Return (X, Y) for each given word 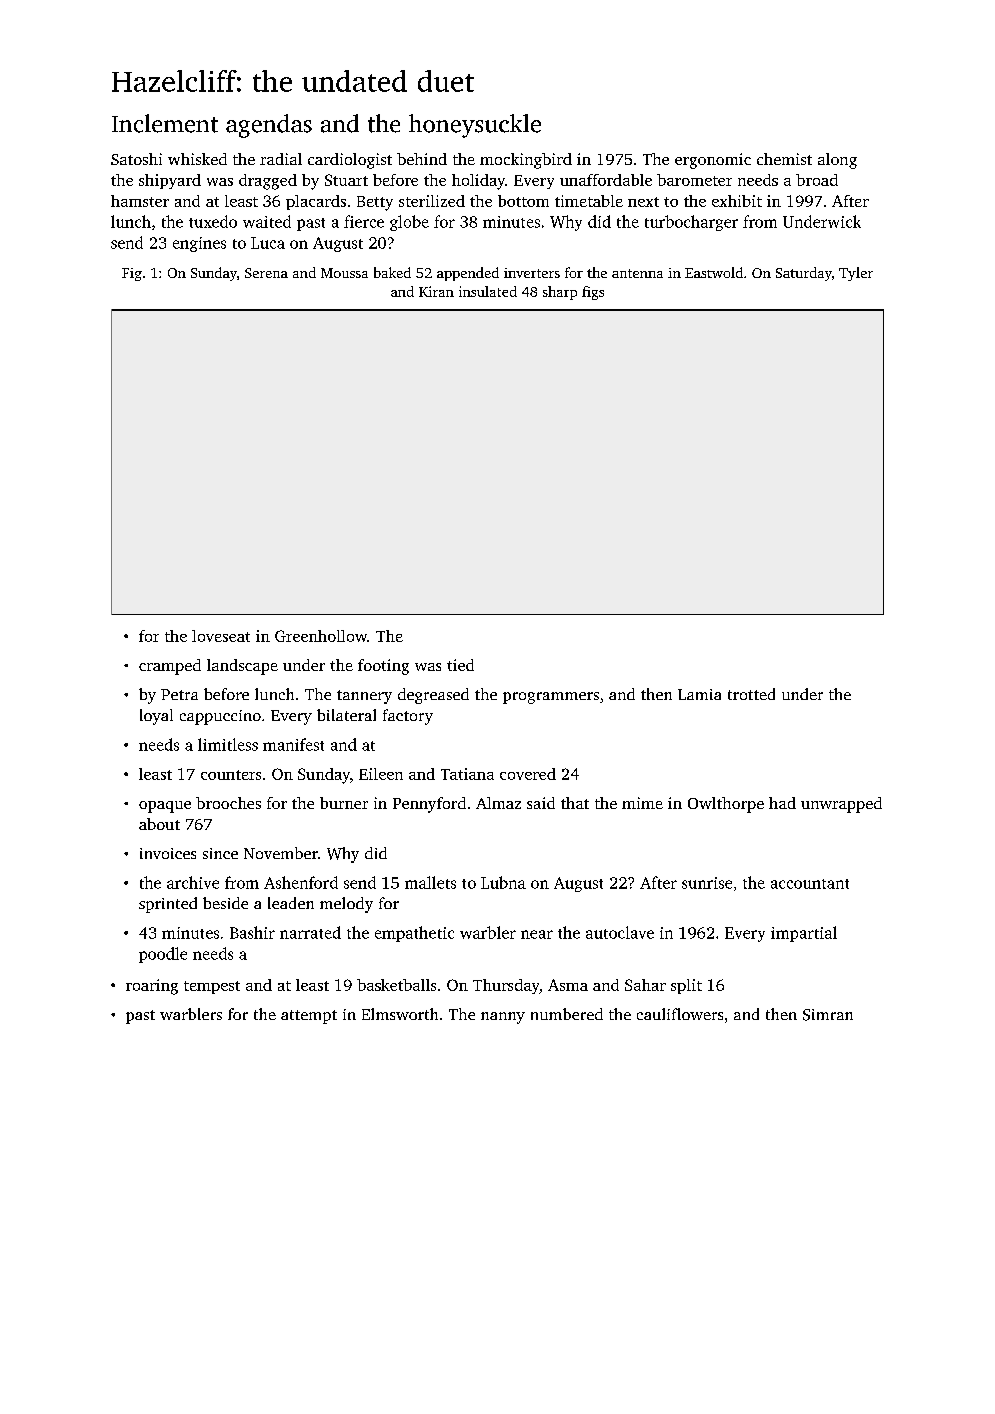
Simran (828, 1015)
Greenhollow (321, 636)
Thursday (506, 986)
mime (642, 803)
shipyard (170, 181)
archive (193, 882)
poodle (163, 955)
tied (460, 665)
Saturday (804, 274)
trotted (751, 694)
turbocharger (691, 223)
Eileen (381, 774)
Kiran (436, 291)
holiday (478, 182)
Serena (266, 273)
